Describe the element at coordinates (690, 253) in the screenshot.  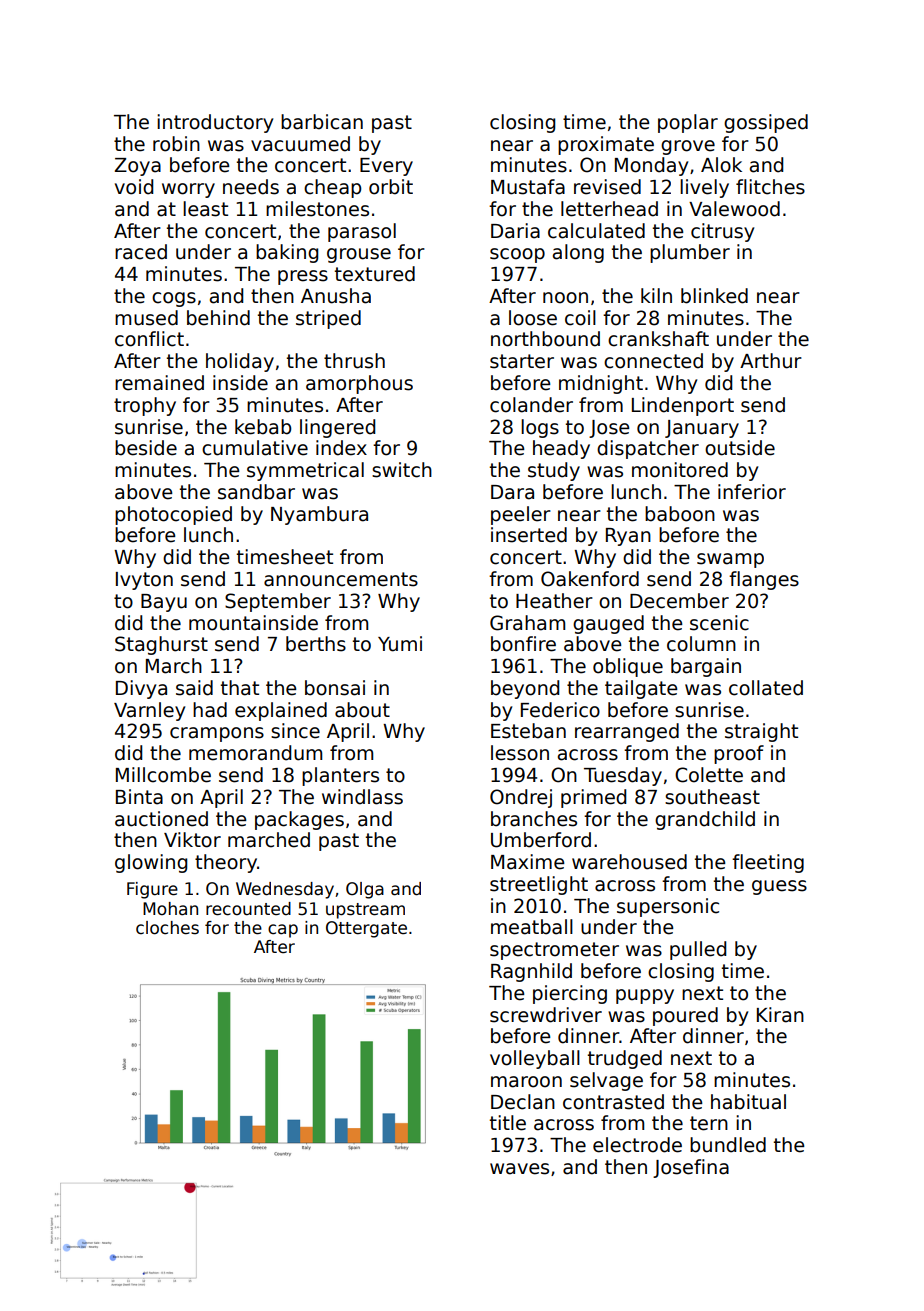
I see `plumber` at that location.
